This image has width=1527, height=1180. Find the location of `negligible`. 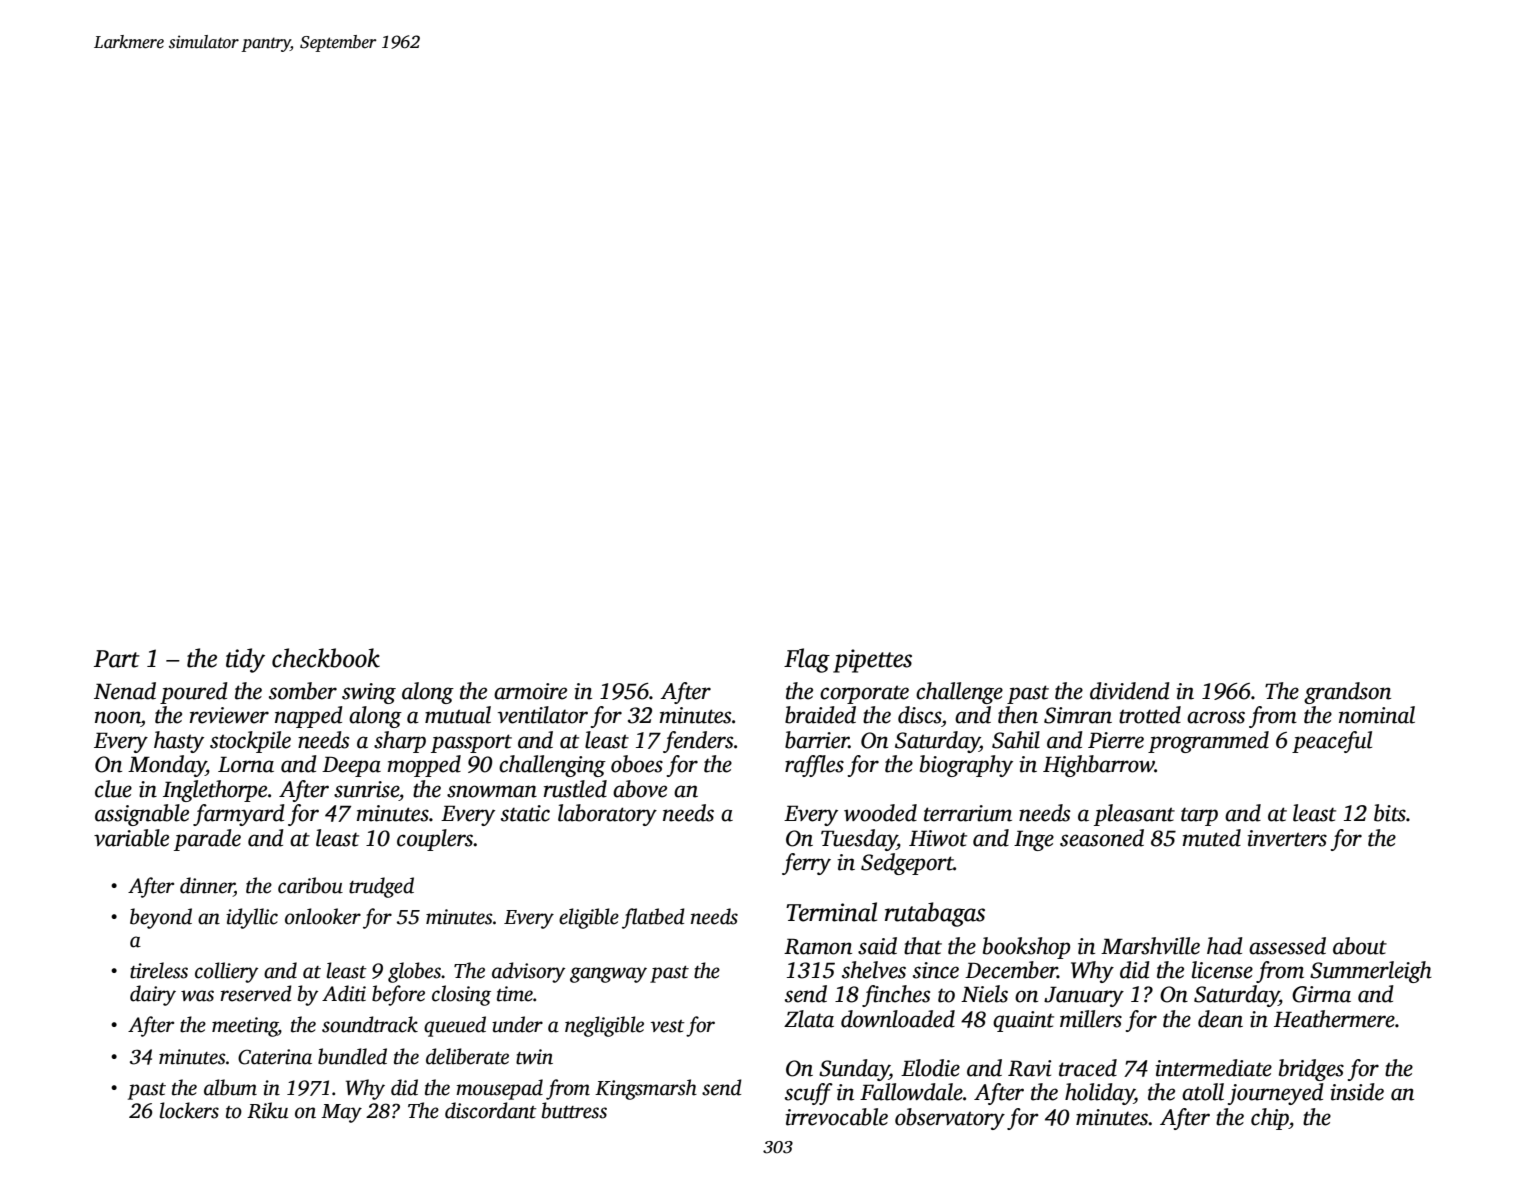

negligible is located at coordinates (604, 1026).
